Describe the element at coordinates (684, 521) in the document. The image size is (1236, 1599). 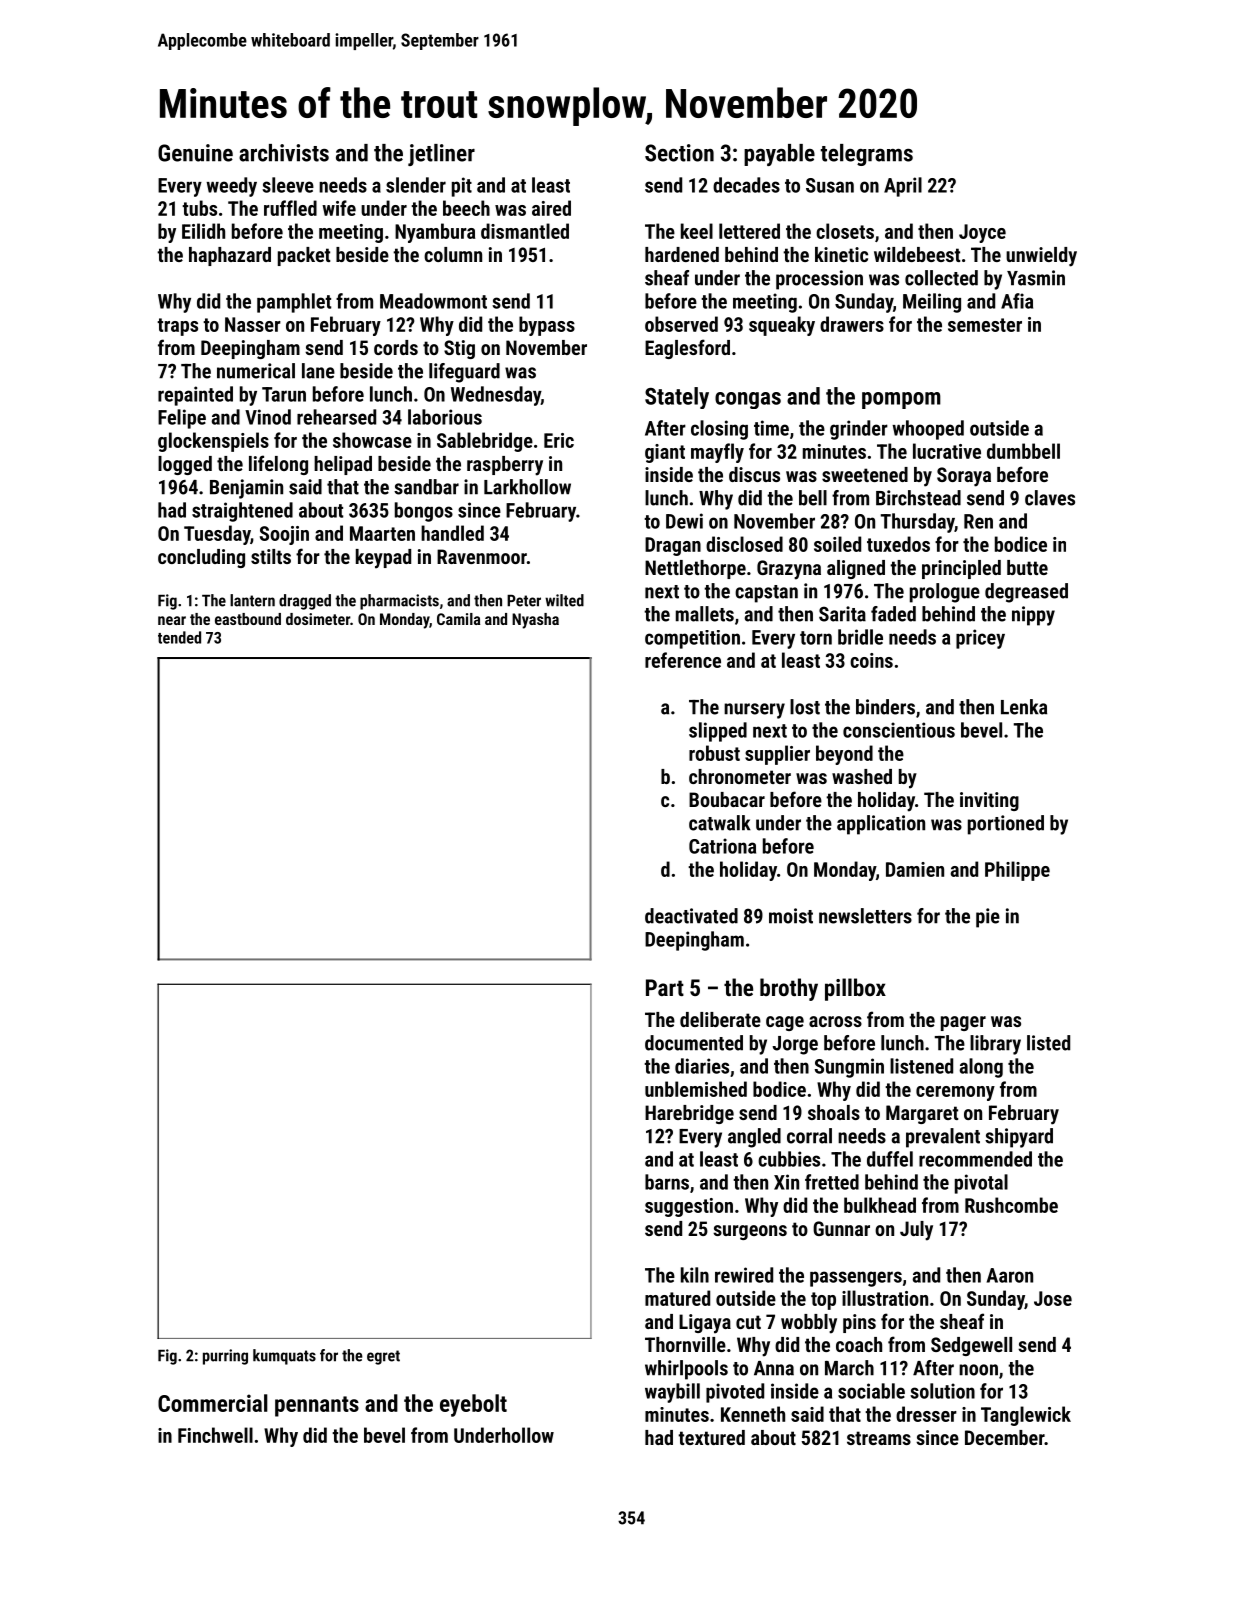
I see `Dewi` at that location.
